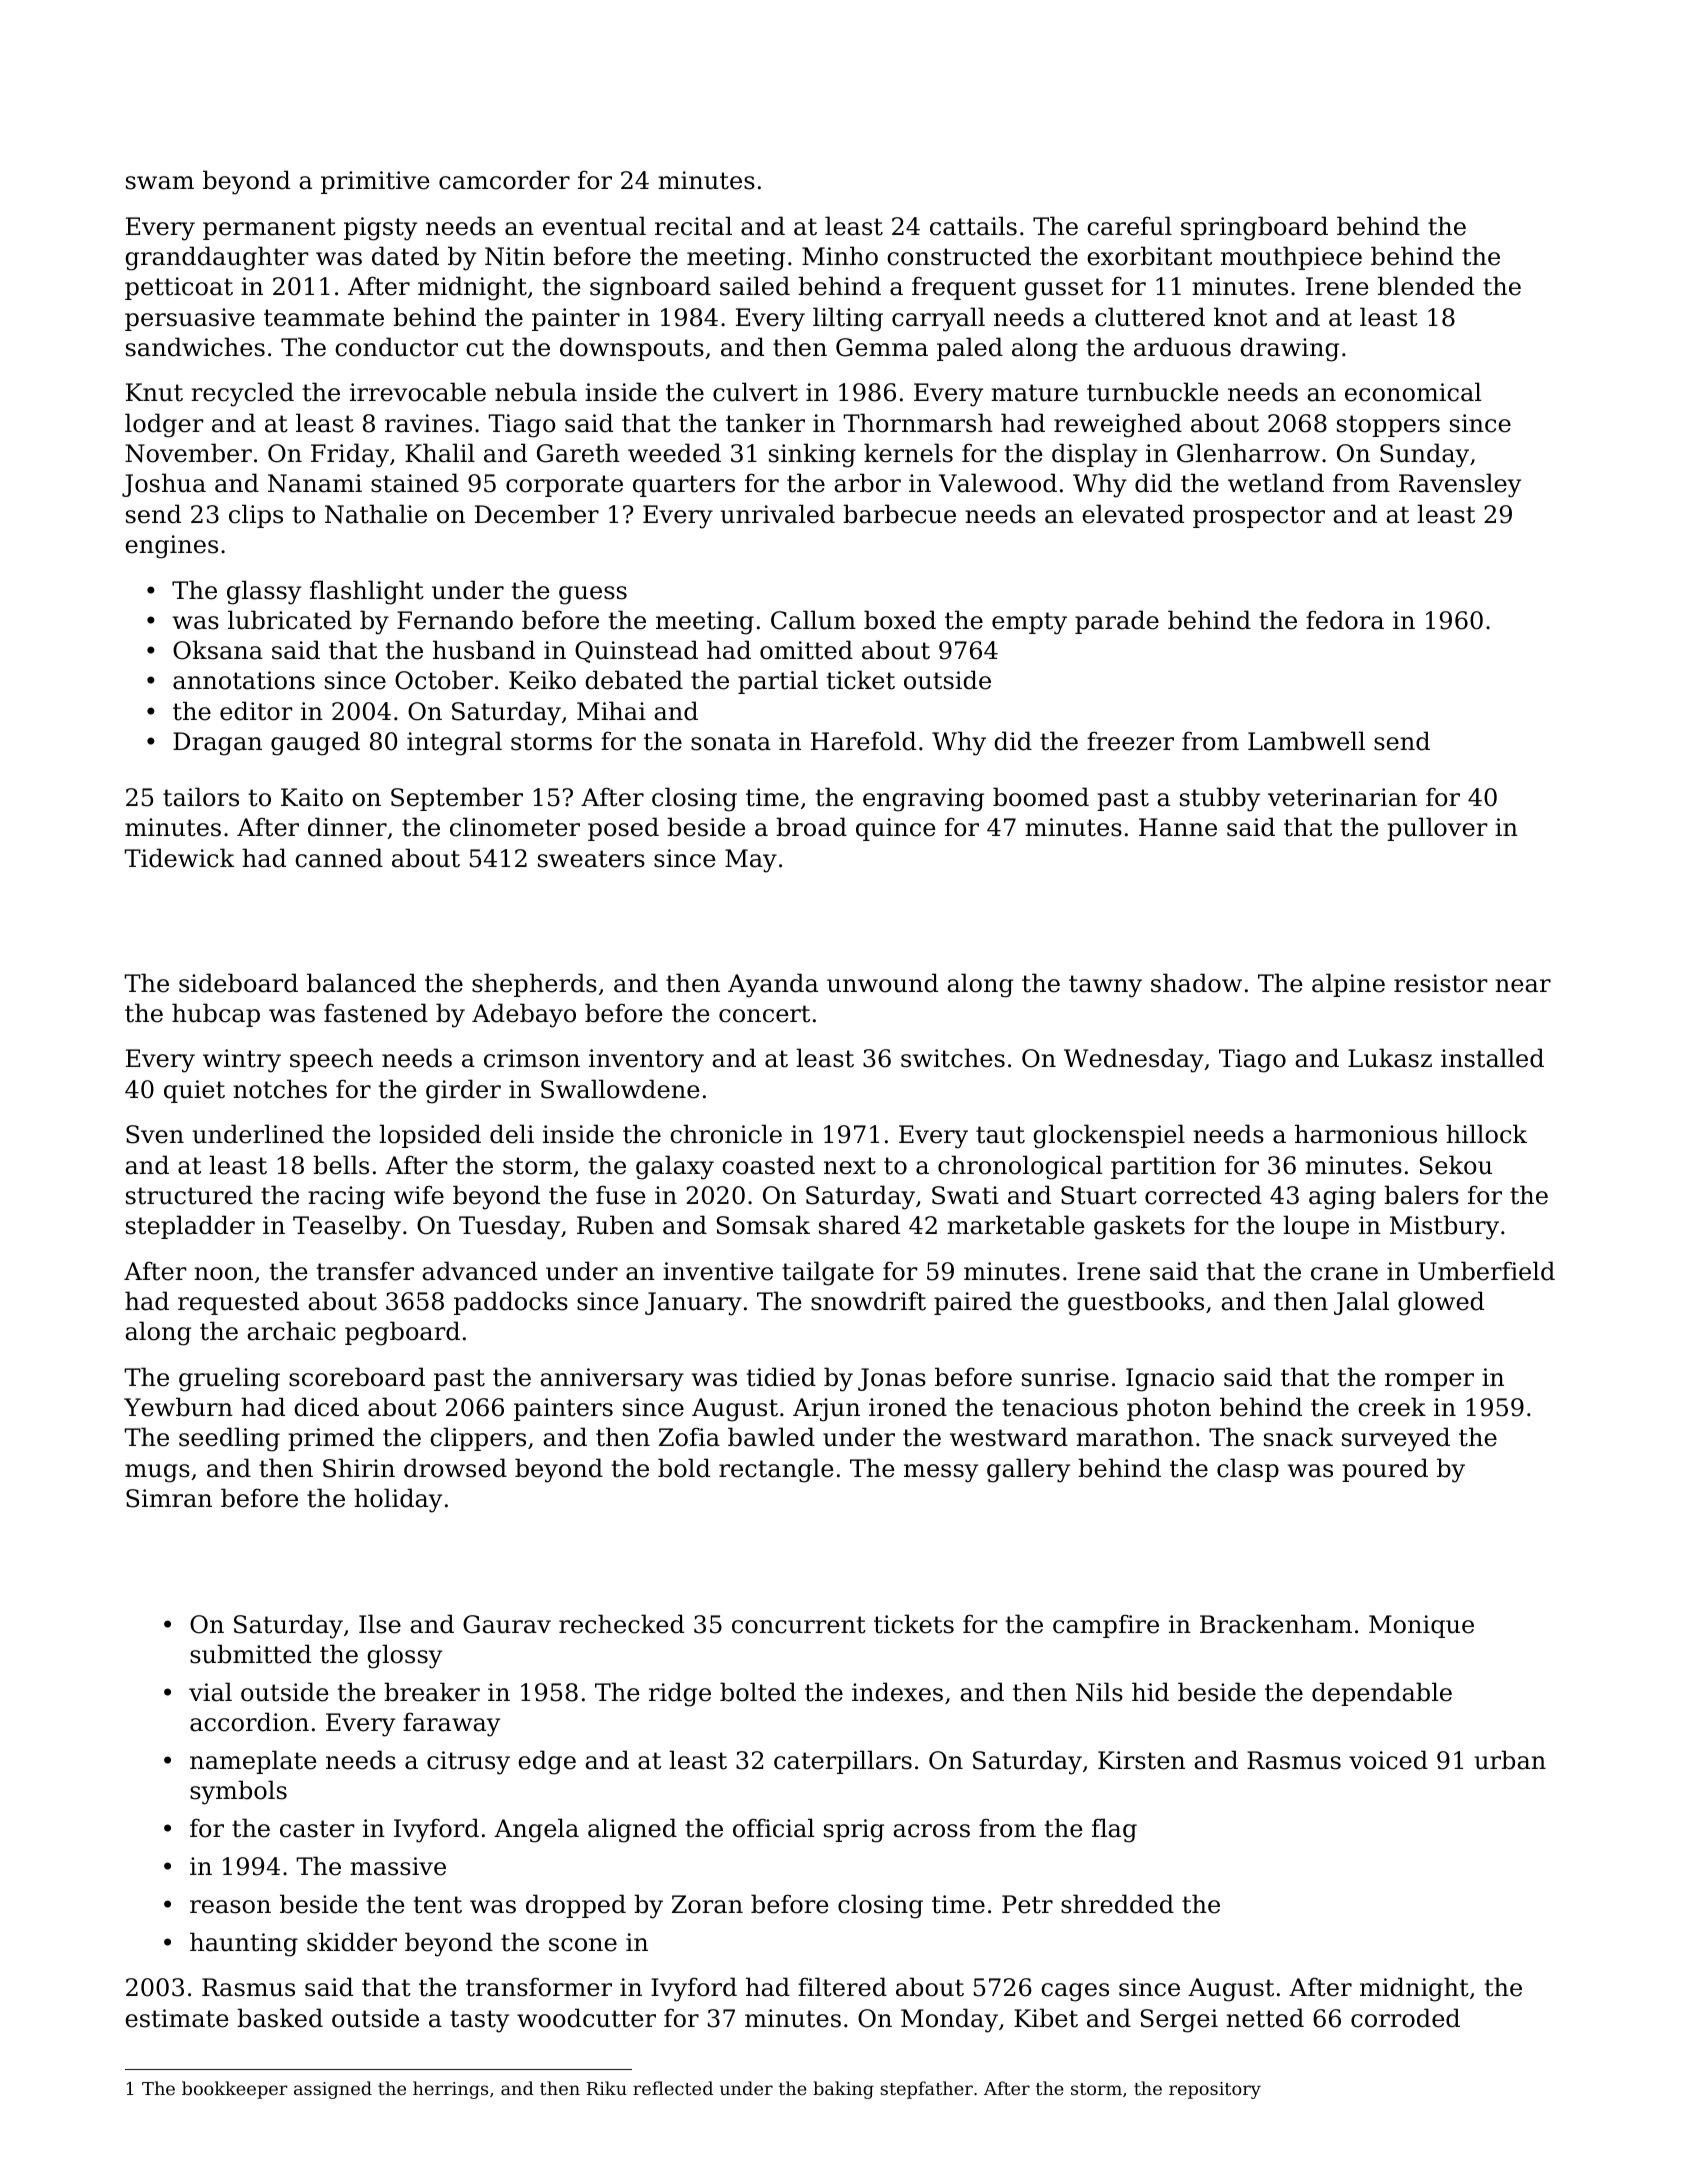 Image resolution: width=1683 pixels, height=2178 pixels. What do you see at coordinates (160, 183) in the page?
I see `swam` at bounding box center [160, 183].
